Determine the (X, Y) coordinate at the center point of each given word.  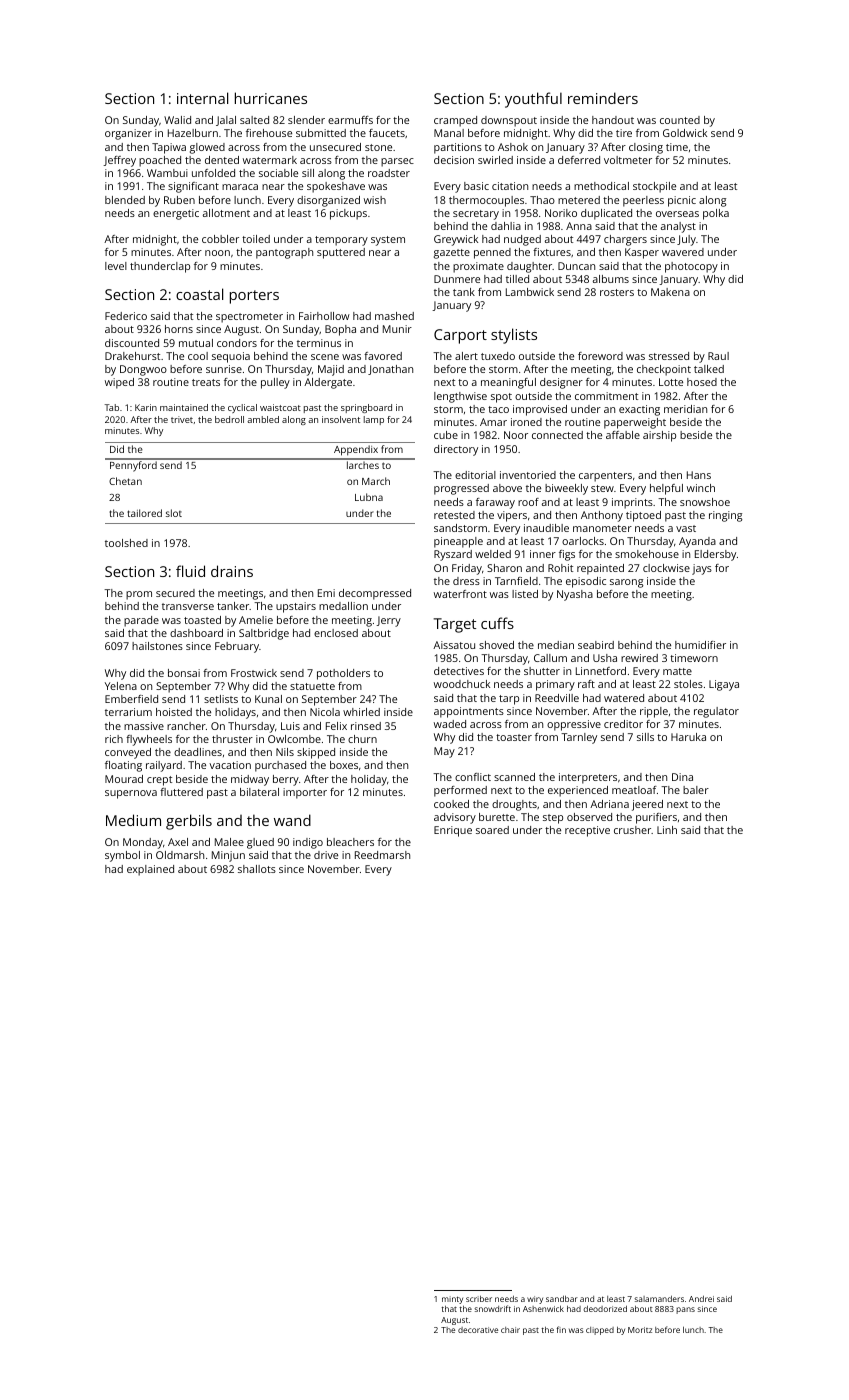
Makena (670, 292)
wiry (535, 1300)
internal (202, 98)
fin (561, 1329)
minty (452, 1300)
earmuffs (350, 120)
